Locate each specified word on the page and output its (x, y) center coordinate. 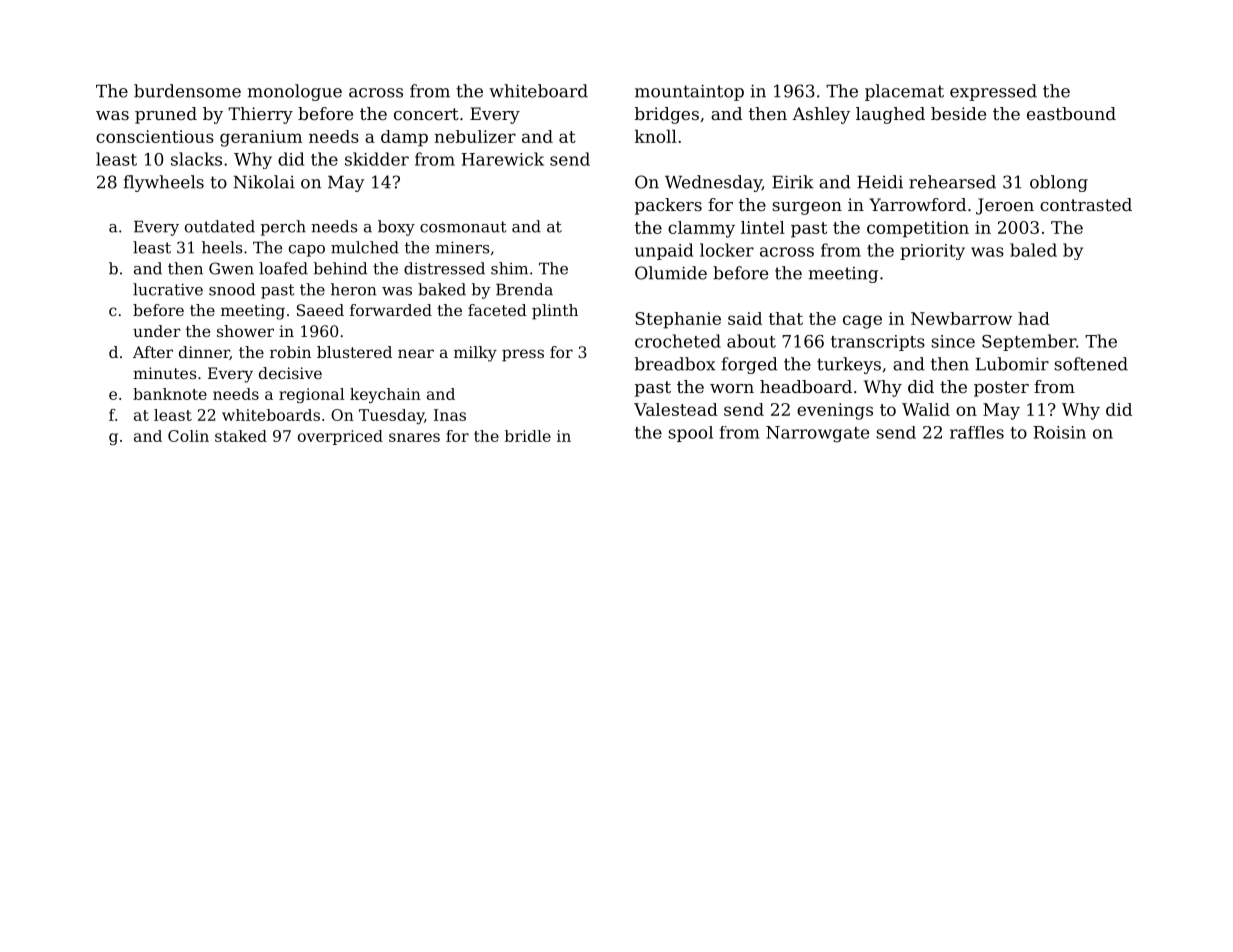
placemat (904, 92)
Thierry (260, 115)
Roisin (1059, 432)
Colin (188, 436)
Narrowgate (817, 434)
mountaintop (689, 92)
